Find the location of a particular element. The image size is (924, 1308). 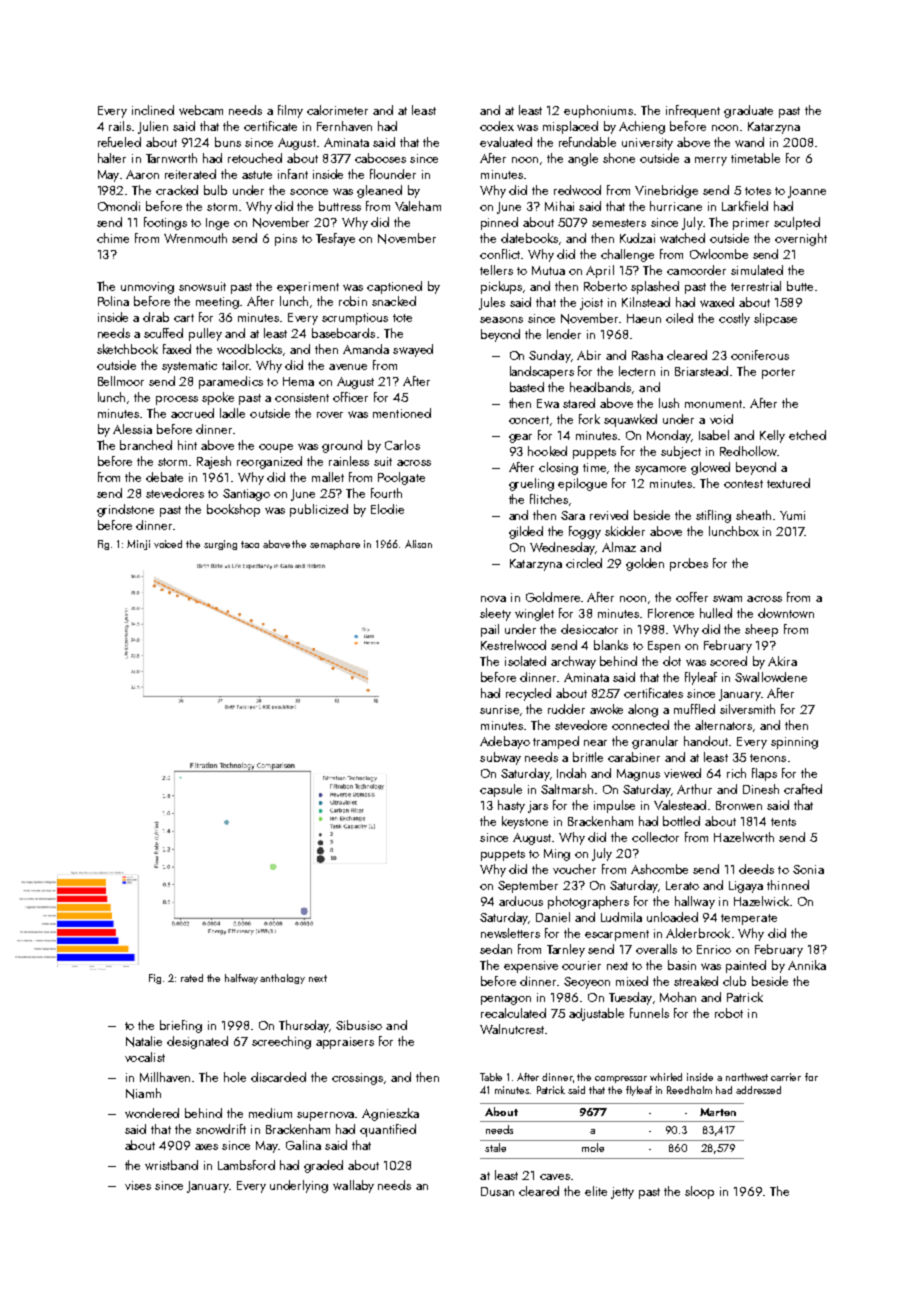

Owlcombe is located at coordinates (719, 254).
